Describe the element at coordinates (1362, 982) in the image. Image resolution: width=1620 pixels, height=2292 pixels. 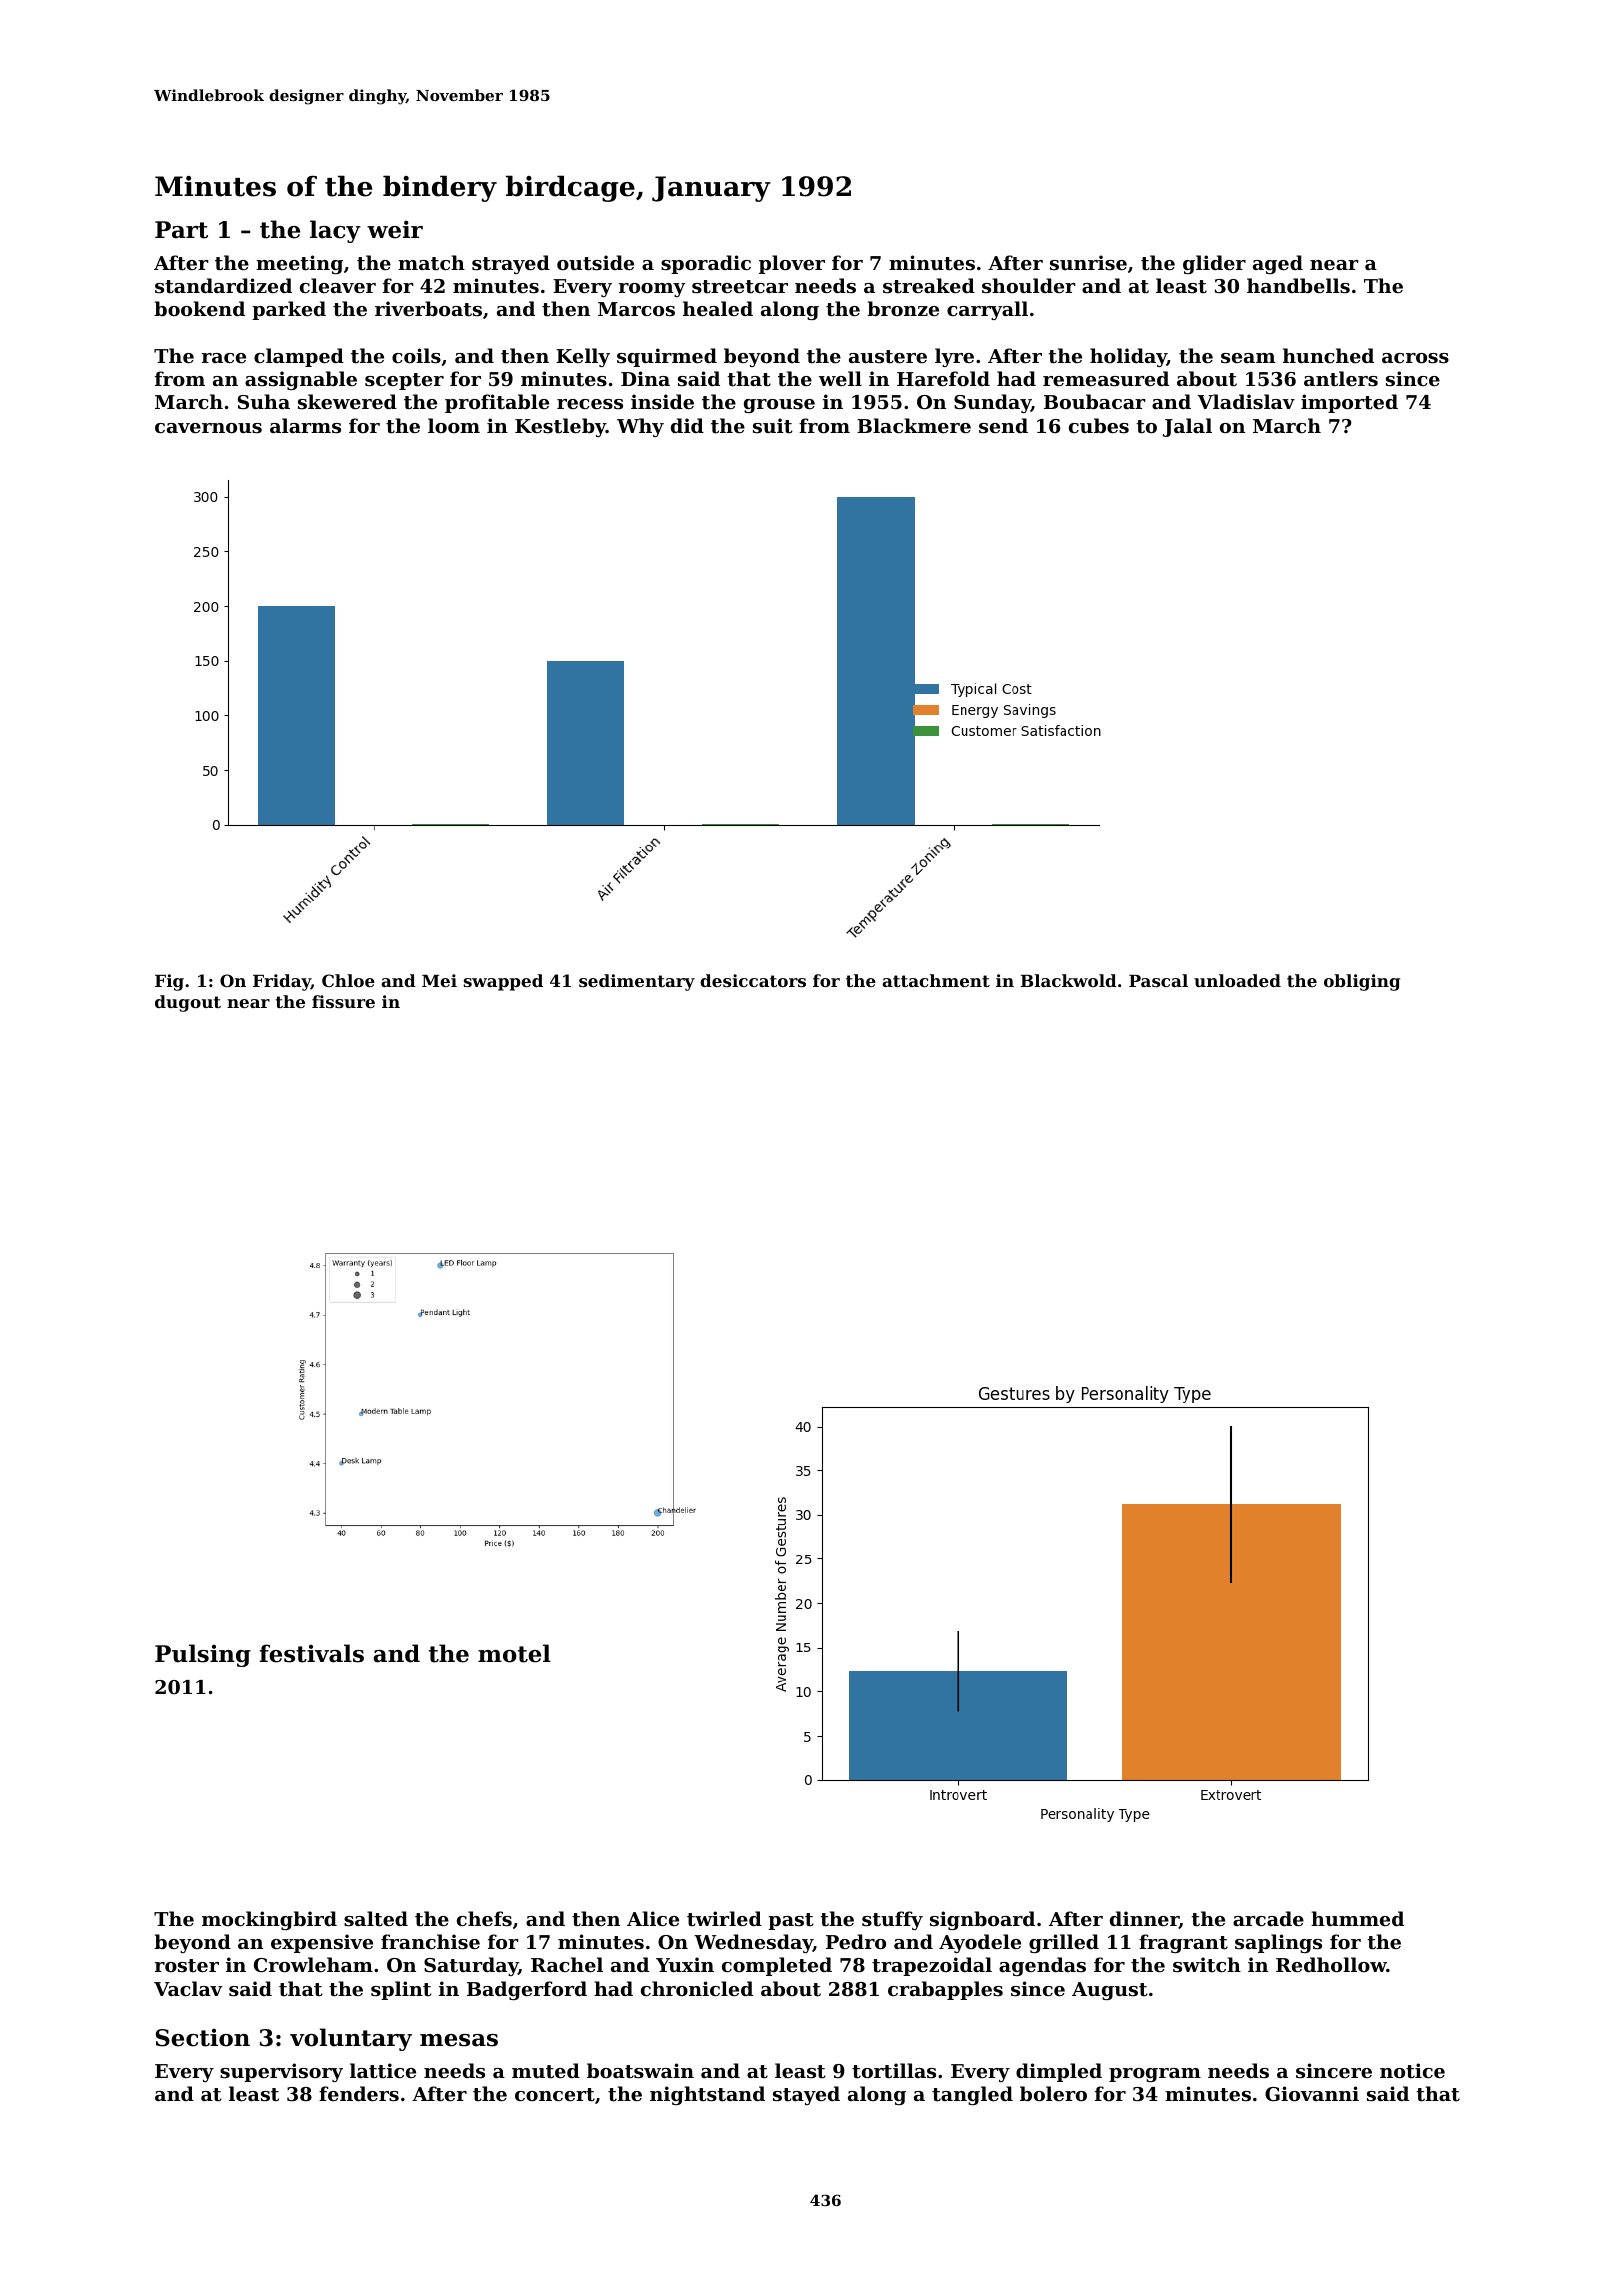
I see `obliging` at that location.
